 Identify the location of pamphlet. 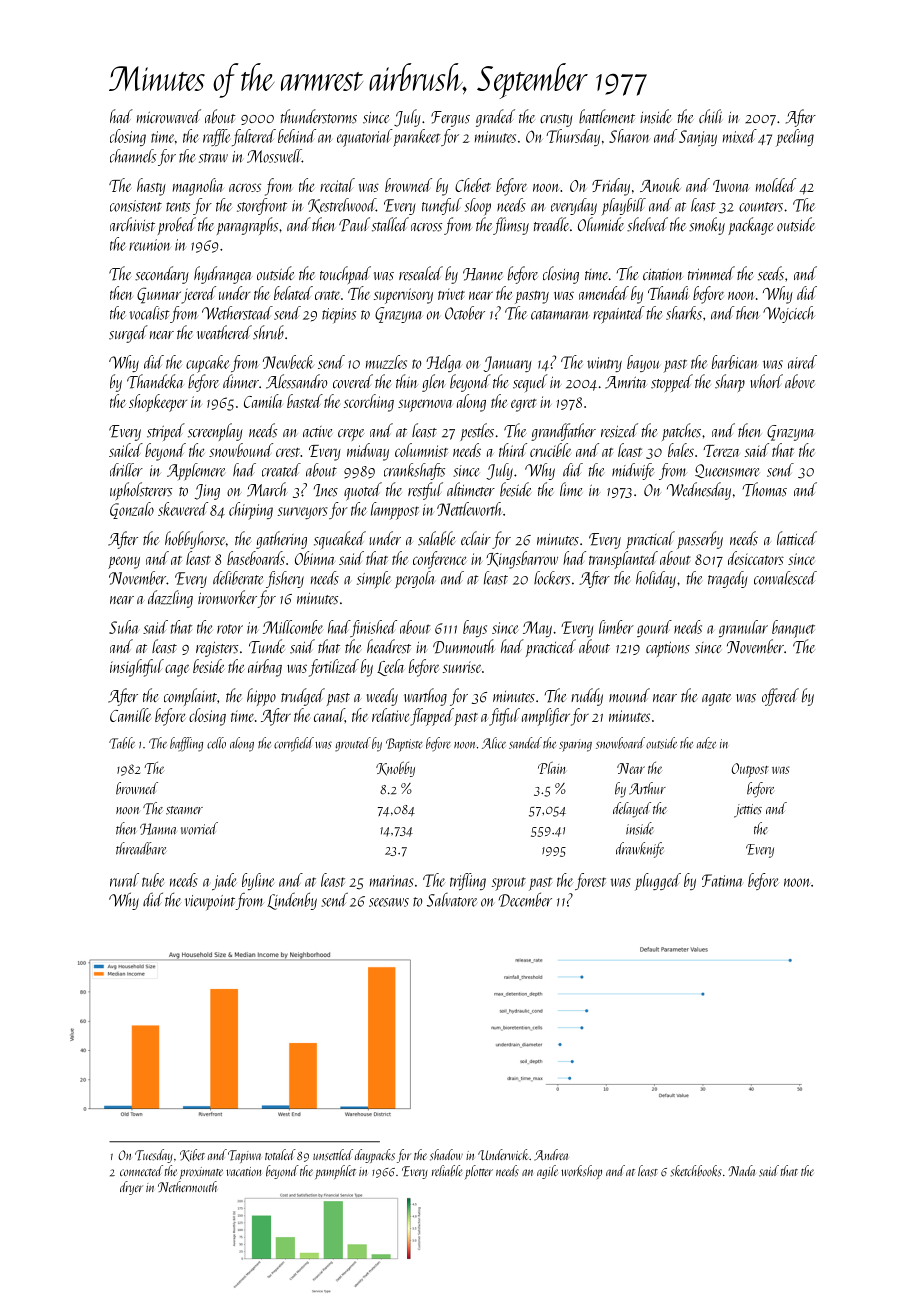
(335, 1172).
